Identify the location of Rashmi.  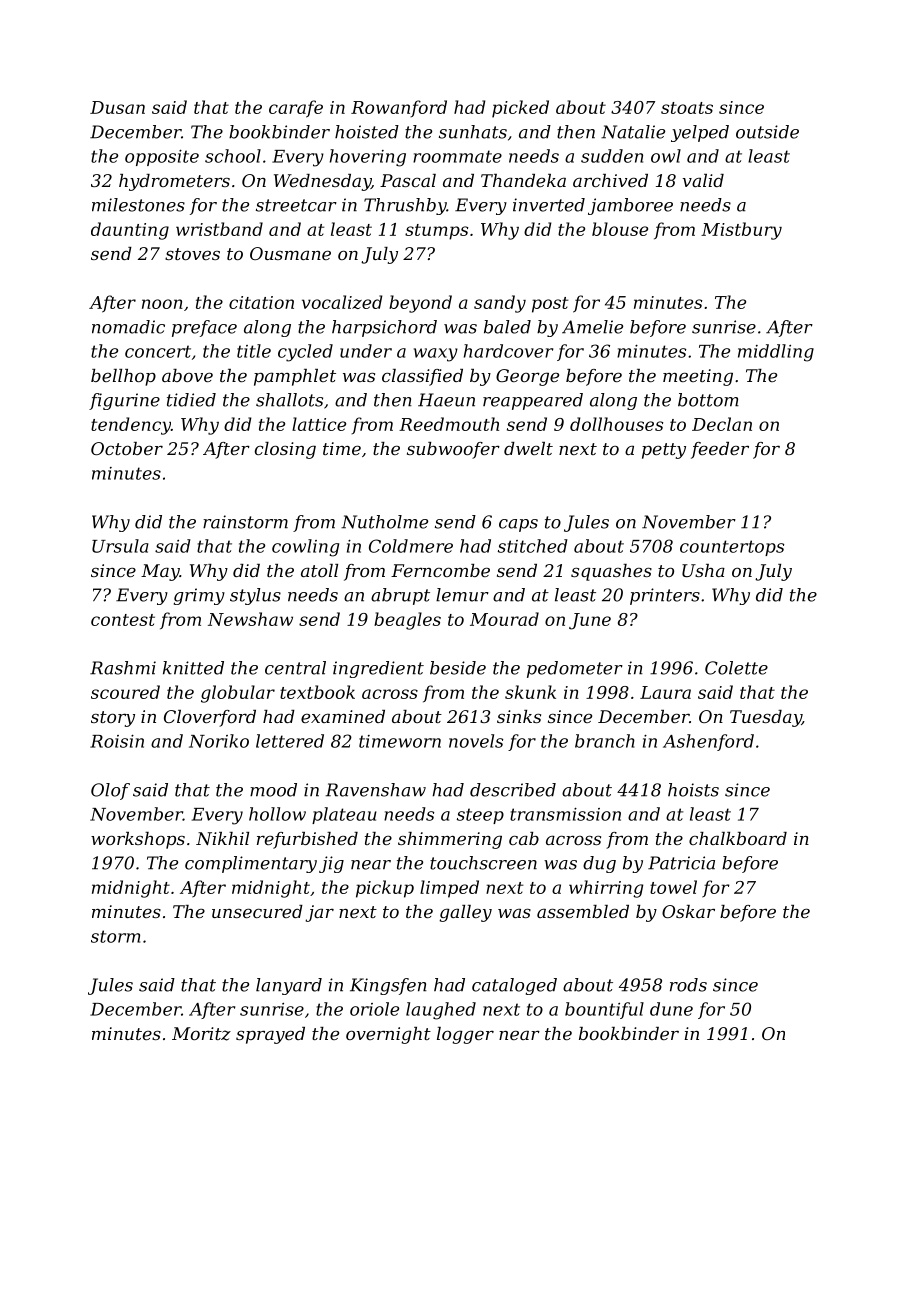
(123, 668).
